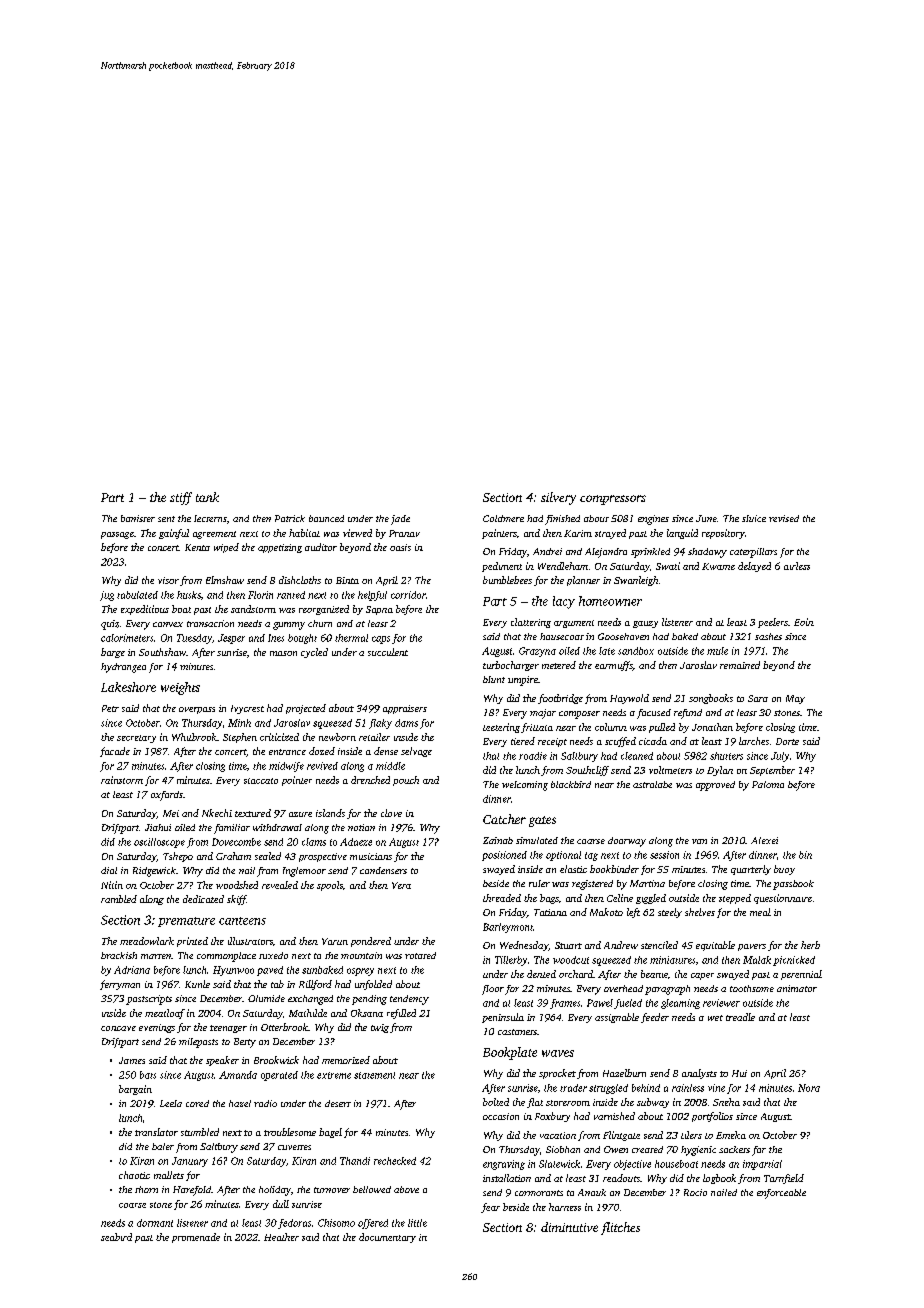 Image resolution: width=924 pixels, height=1308 pixels. What do you see at coordinates (672, 960) in the screenshot?
I see `miniatures` at bounding box center [672, 960].
